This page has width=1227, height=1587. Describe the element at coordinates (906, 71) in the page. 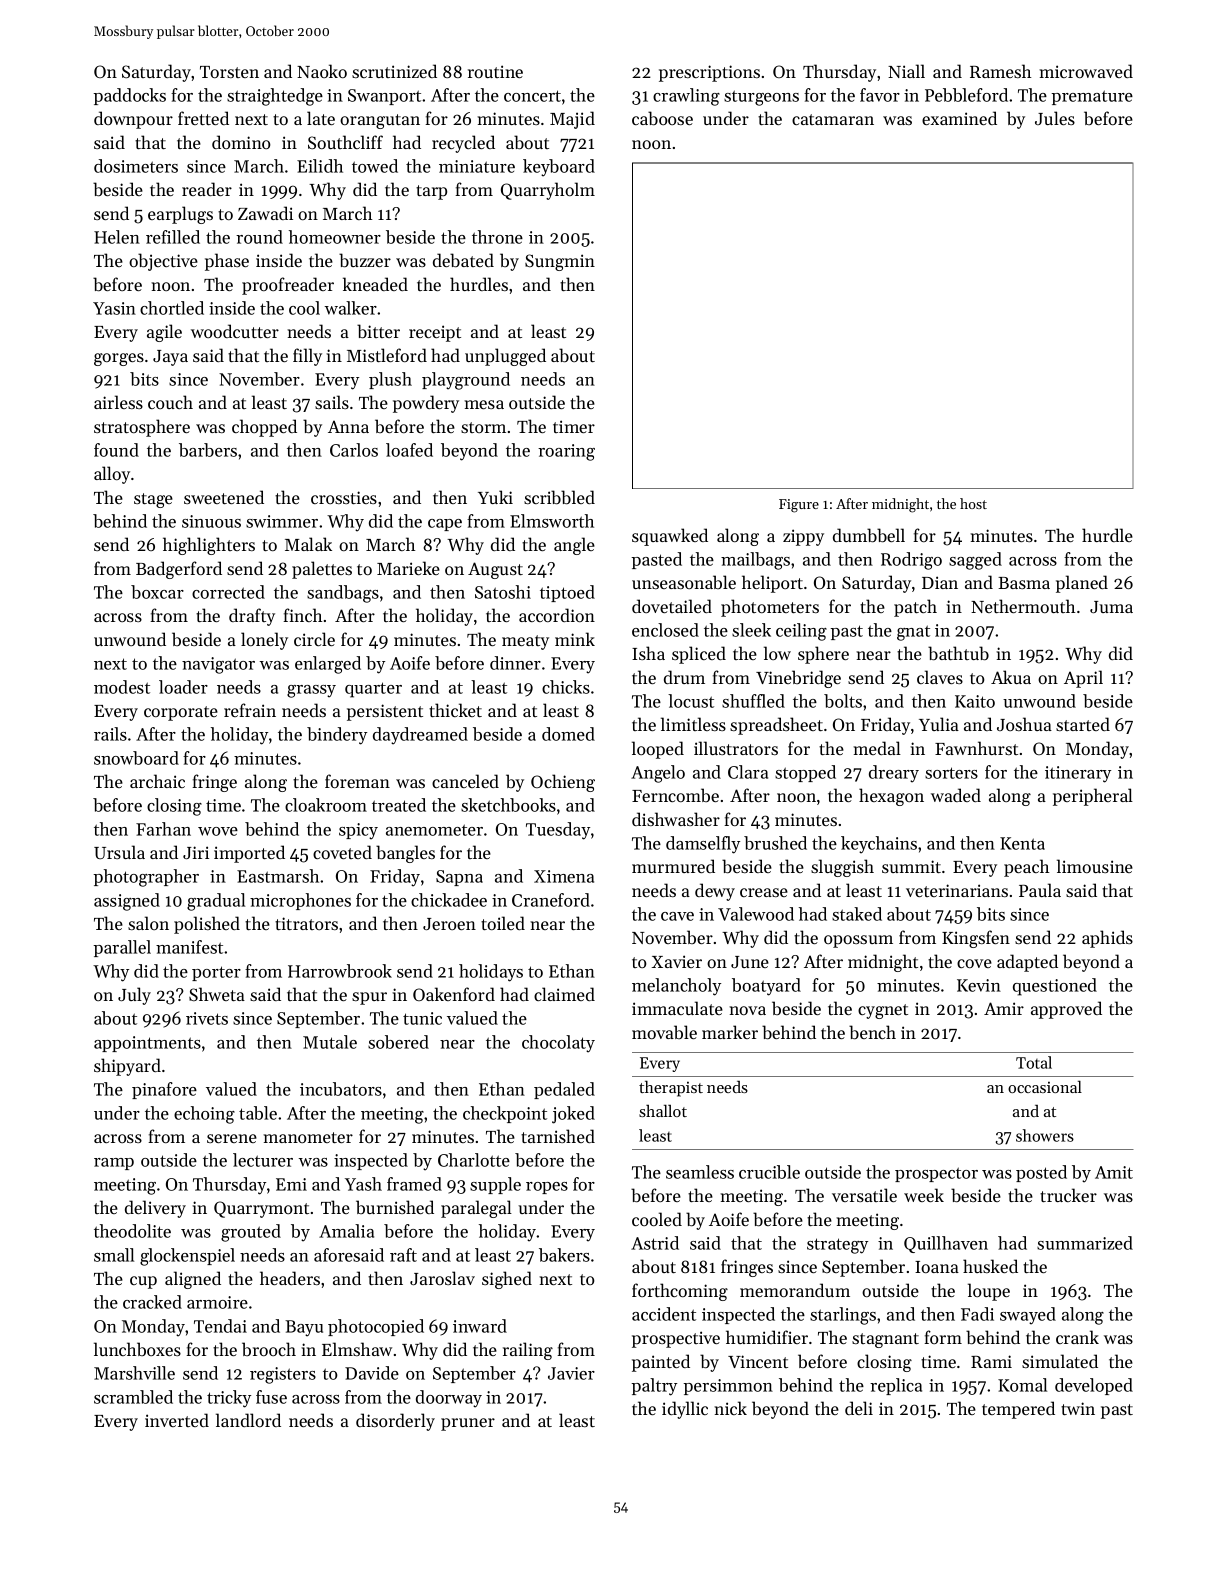

I see `Niall` at that location.
